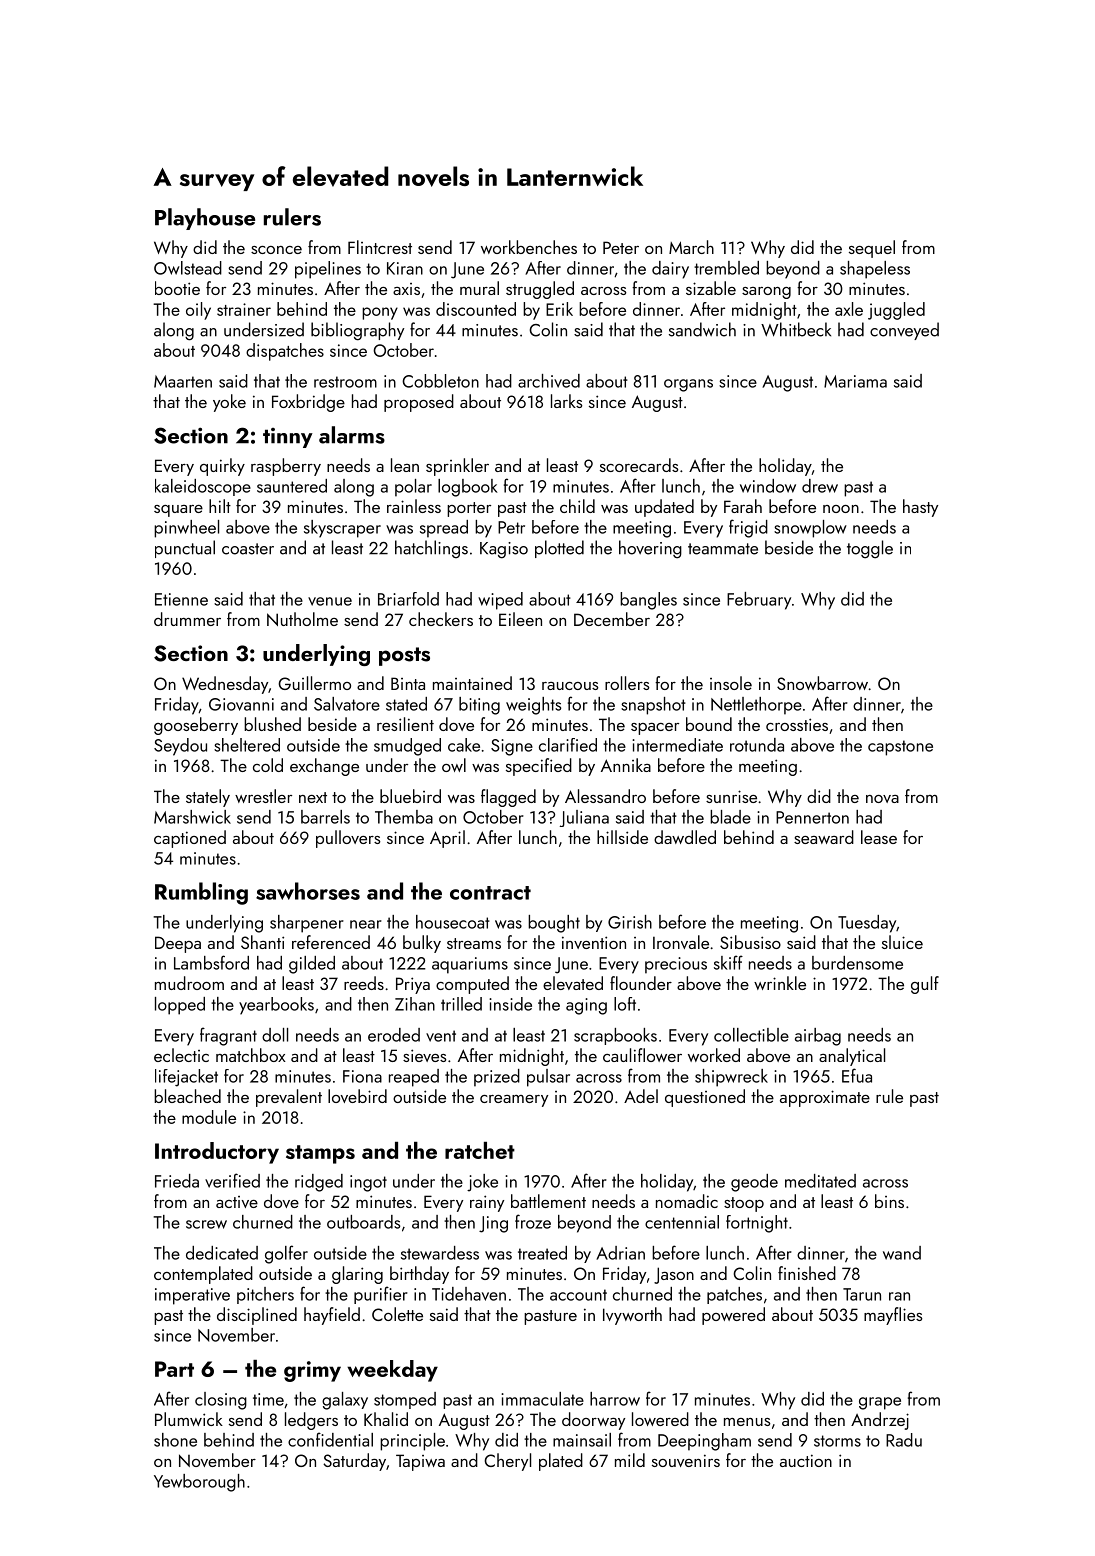  What do you see at coordinates (203, 487) in the page?
I see `kaleidoscope` at bounding box center [203, 487].
